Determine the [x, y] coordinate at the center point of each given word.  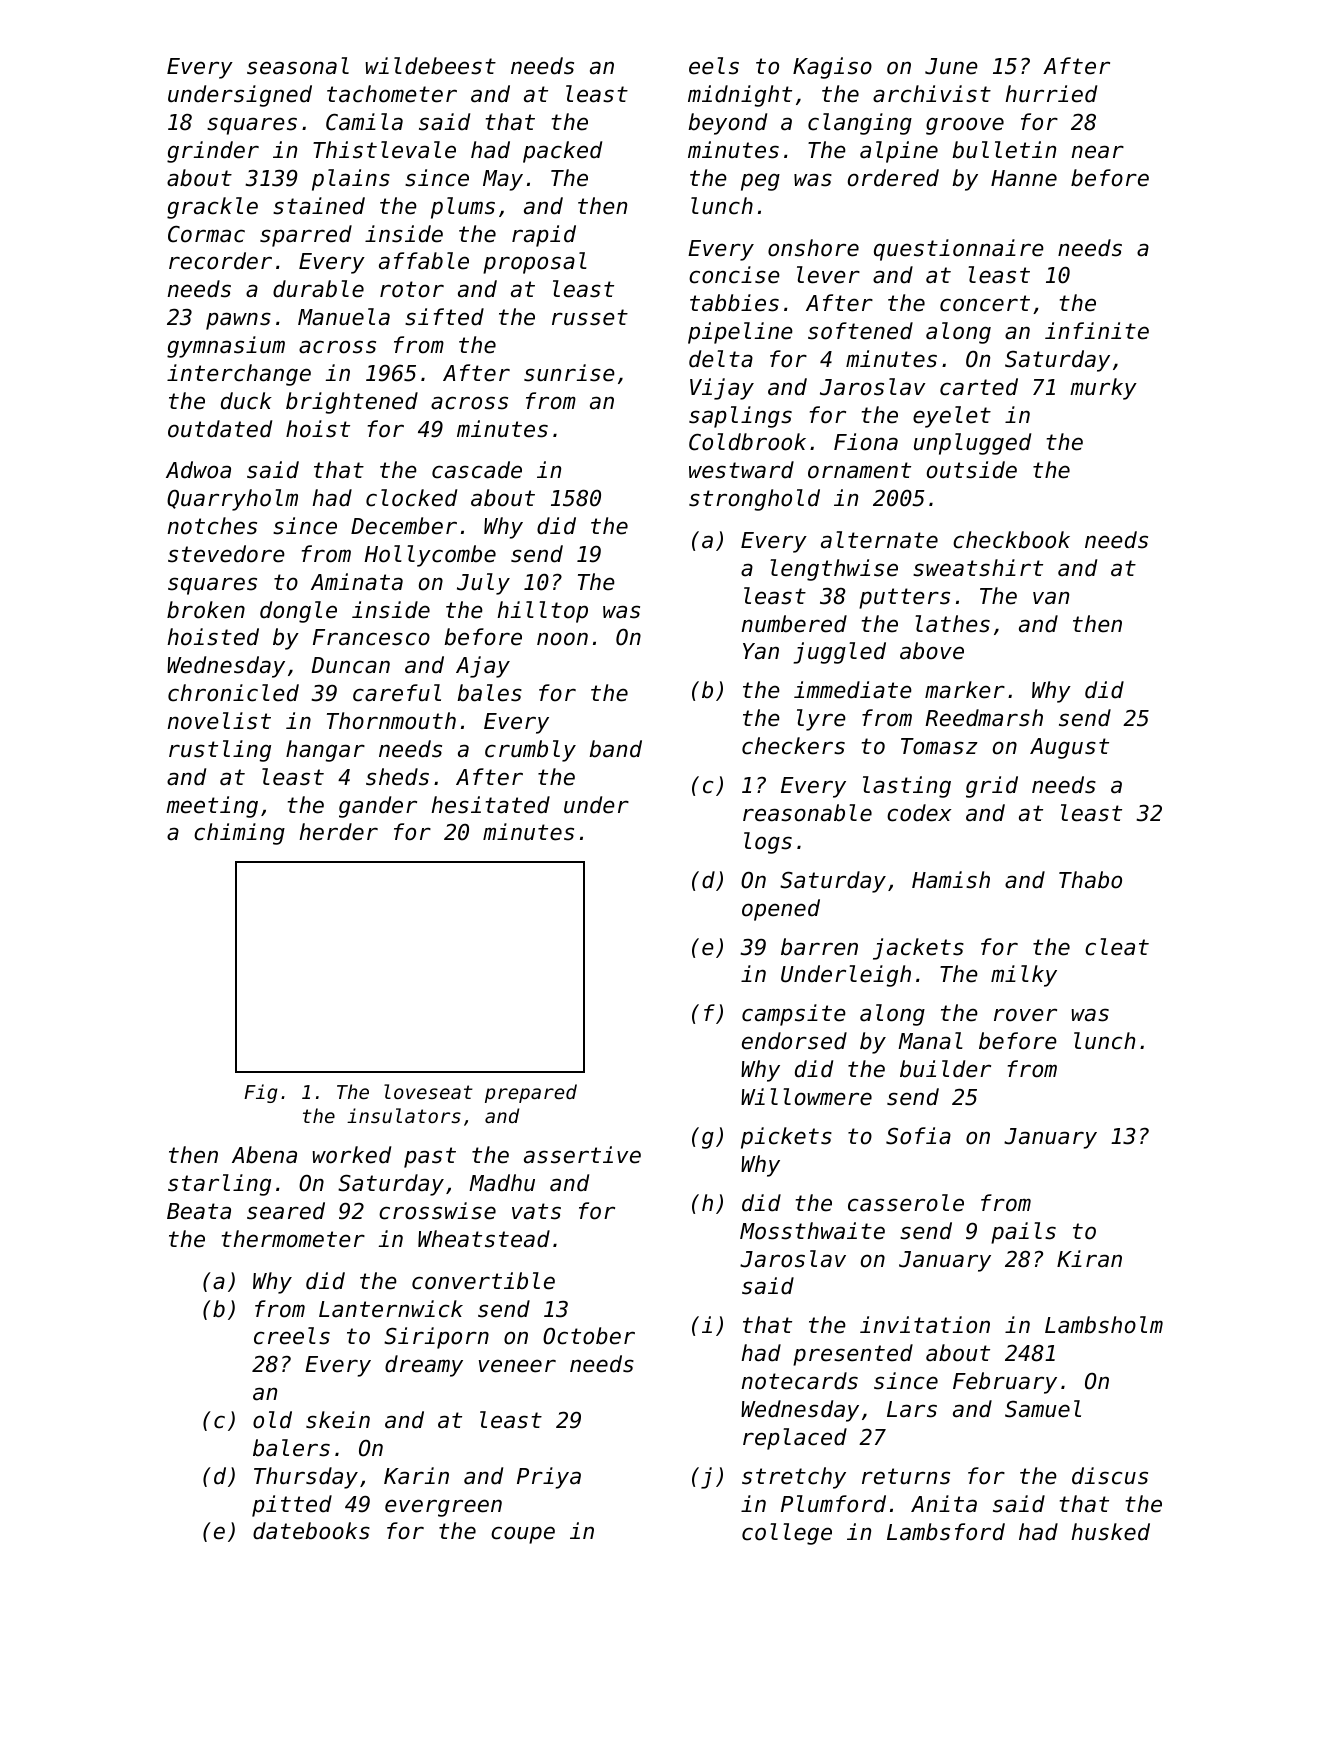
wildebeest [431, 66]
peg [760, 182]
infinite [1097, 331]
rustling [220, 751]
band [615, 749]
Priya [549, 1478]
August [1069, 748]
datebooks [311, 1531]
